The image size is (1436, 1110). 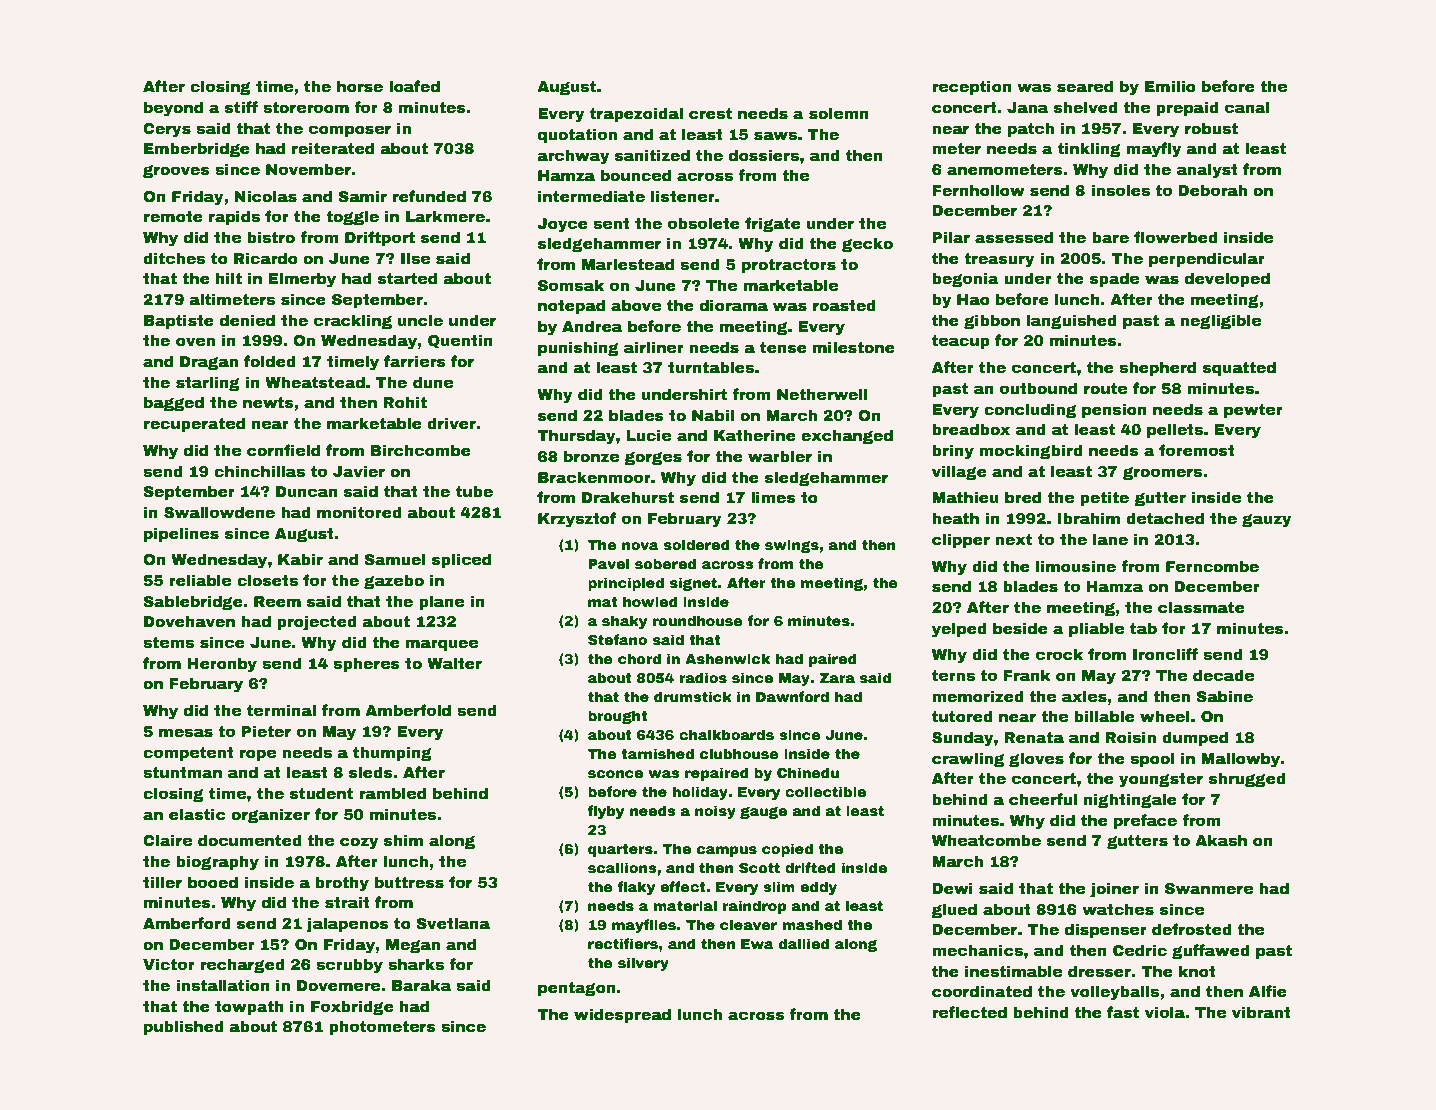 I want to click on rectifiers, so click(x=623, y=943).
